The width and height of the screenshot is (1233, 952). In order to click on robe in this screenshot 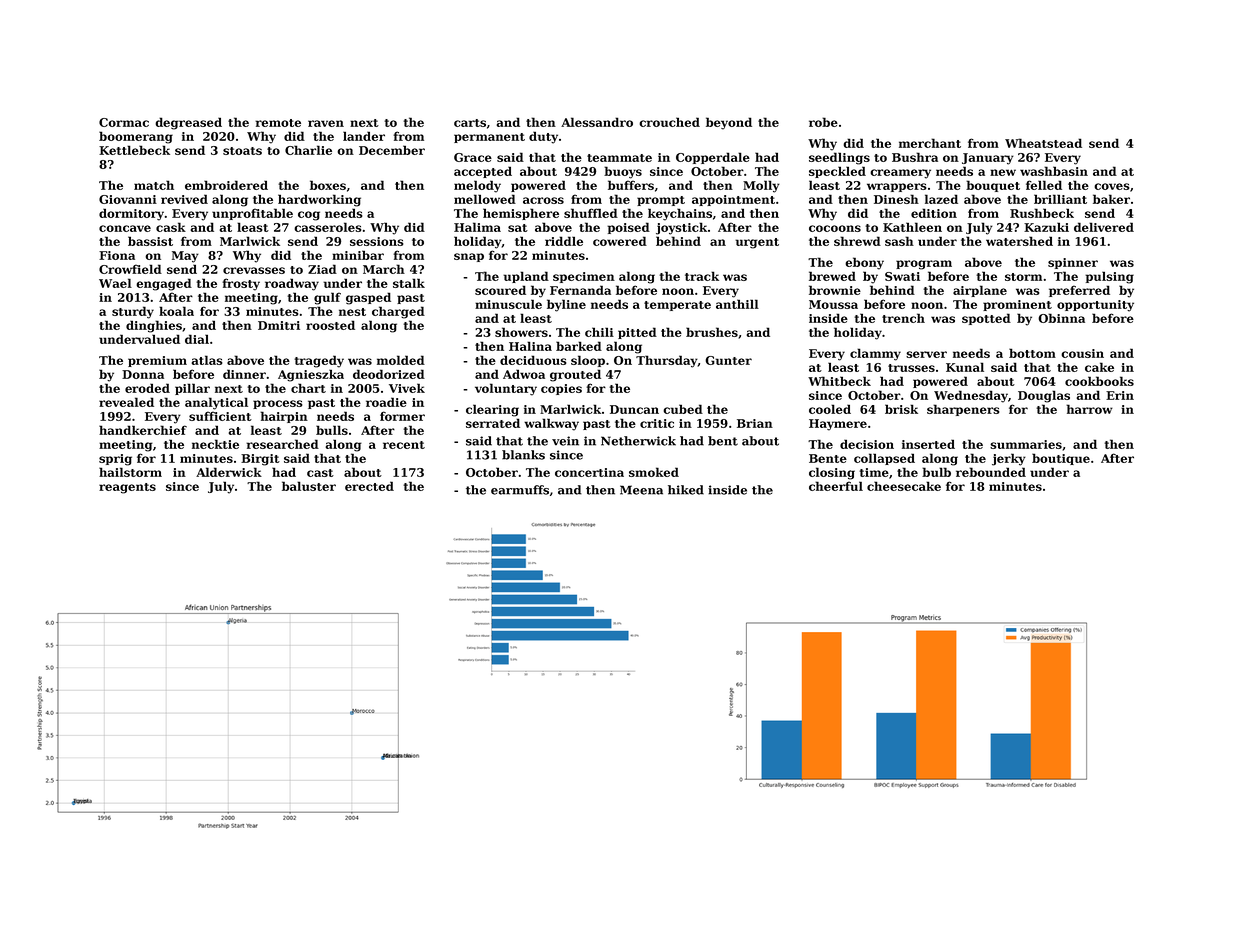, I will do `click(823, 122)`.
